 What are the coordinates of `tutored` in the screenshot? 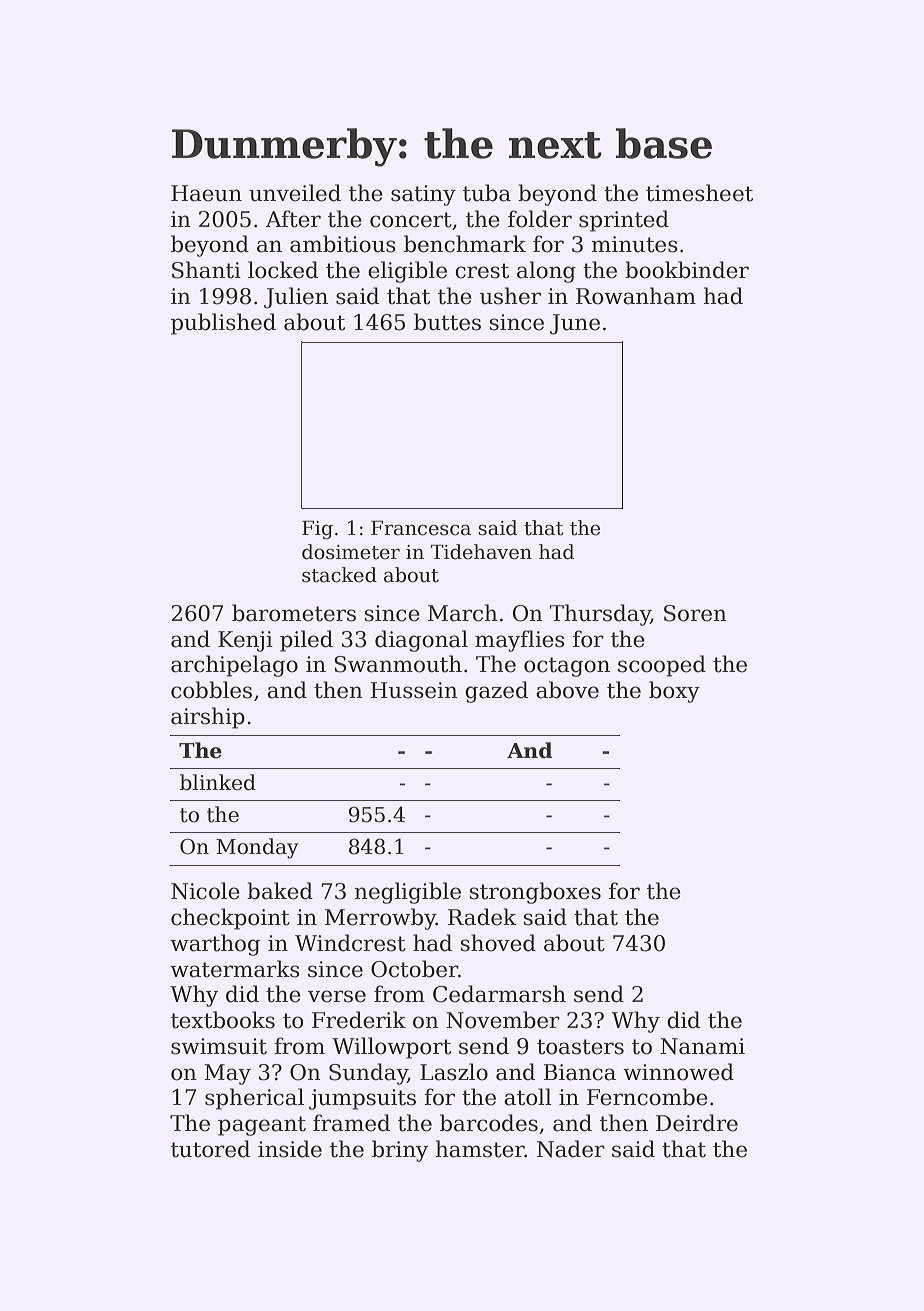 It's located at (210, 1149).
